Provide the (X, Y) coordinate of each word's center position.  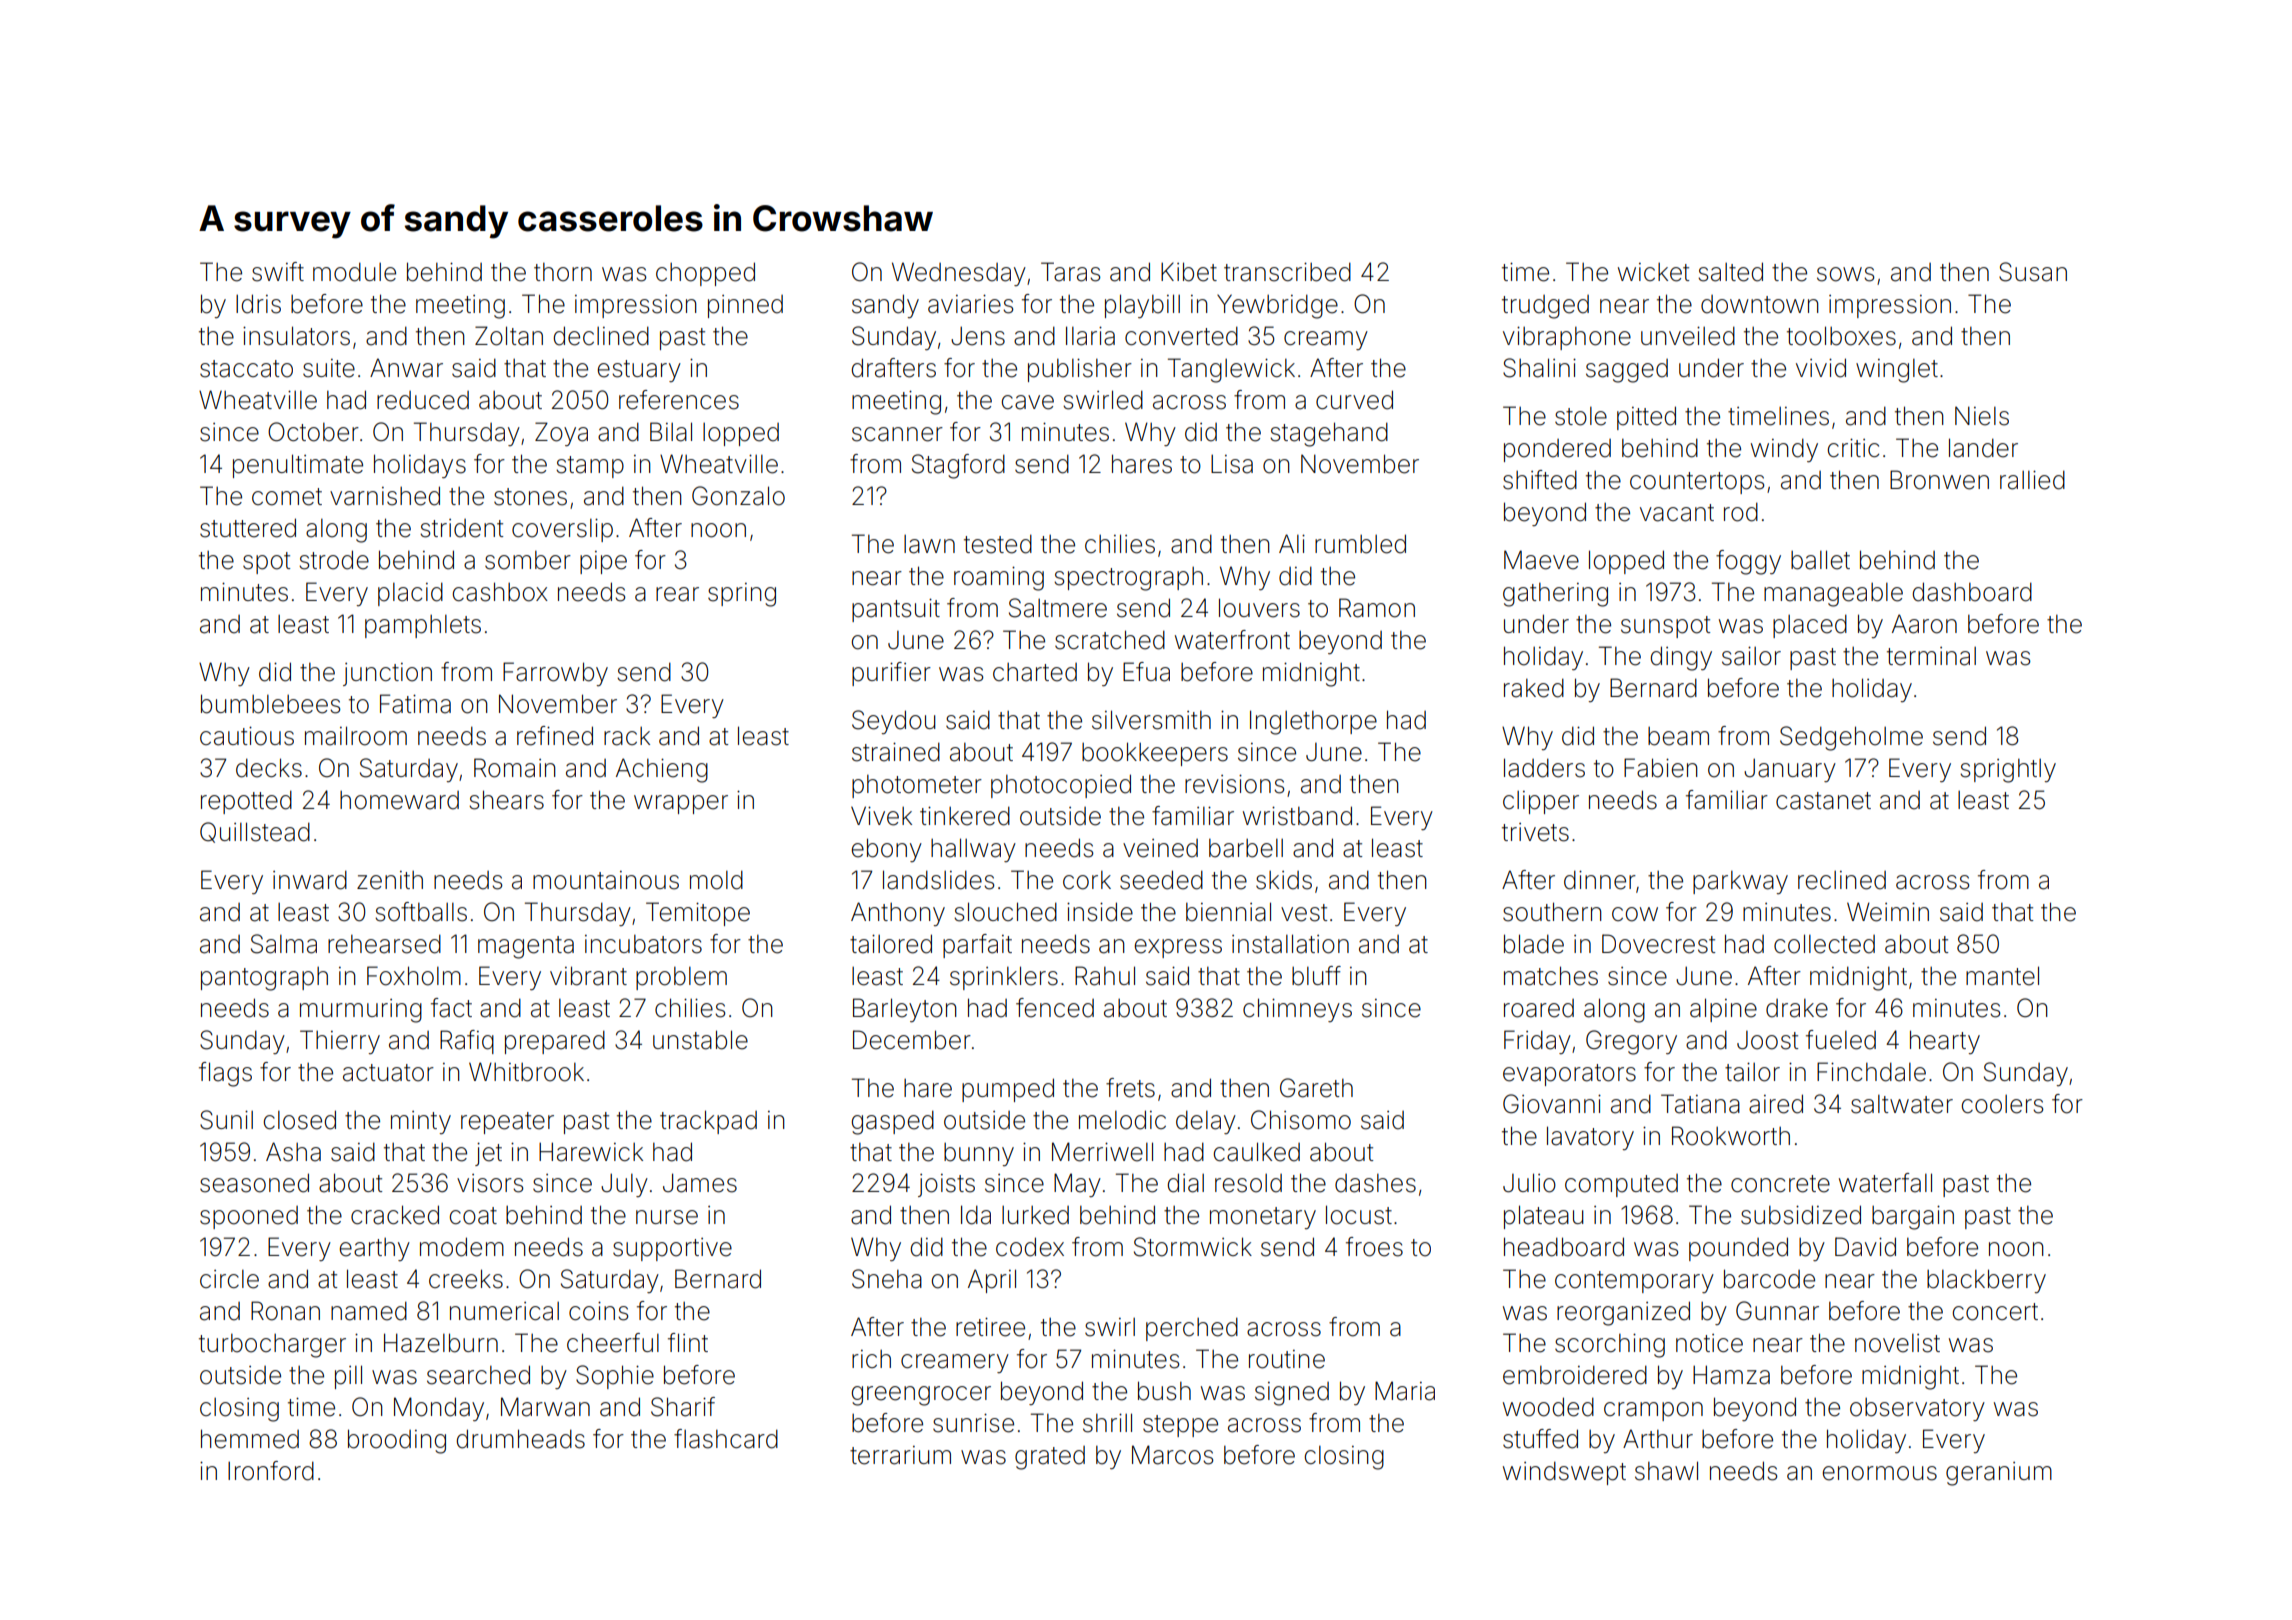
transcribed (1287, 272)
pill (348, 1377)
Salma (284, 944)
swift (278, 272)
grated (1050, 1458)
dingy (1681, 658)
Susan (2033, 272)
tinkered (965, 816)
